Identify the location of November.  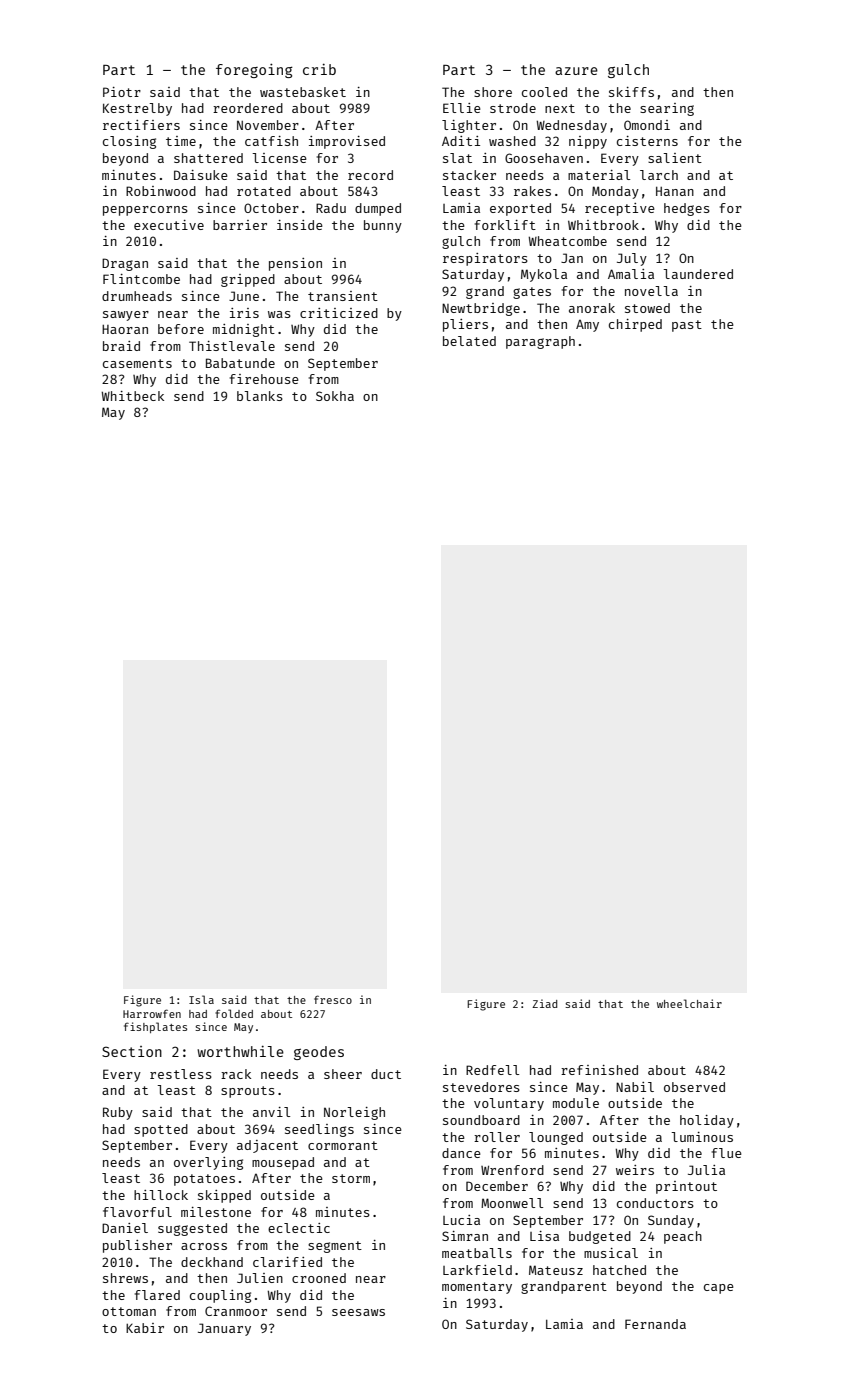
(268, 125).
